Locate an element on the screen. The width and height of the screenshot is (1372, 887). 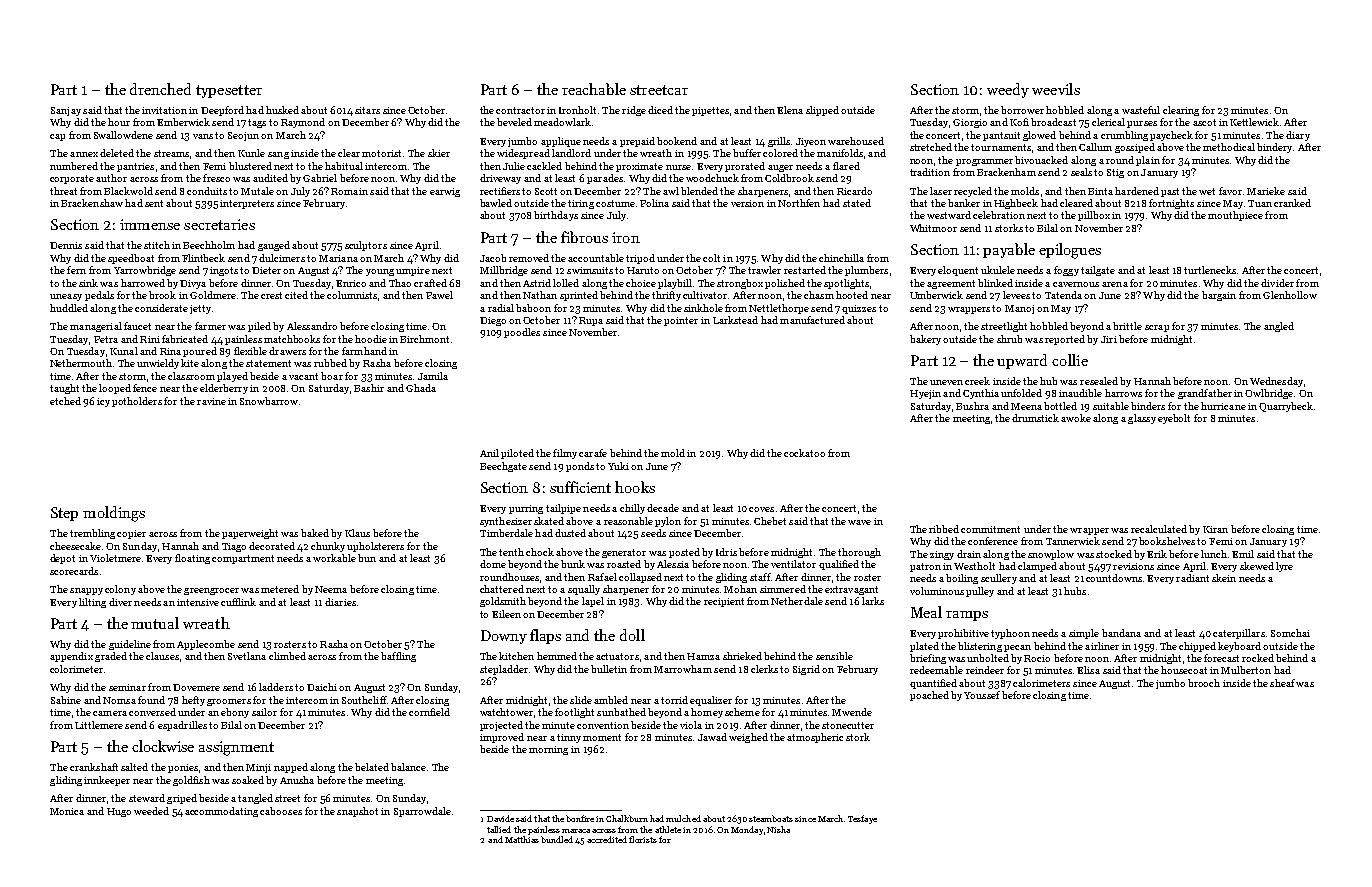
kite is located at coordinates (190, 363).
